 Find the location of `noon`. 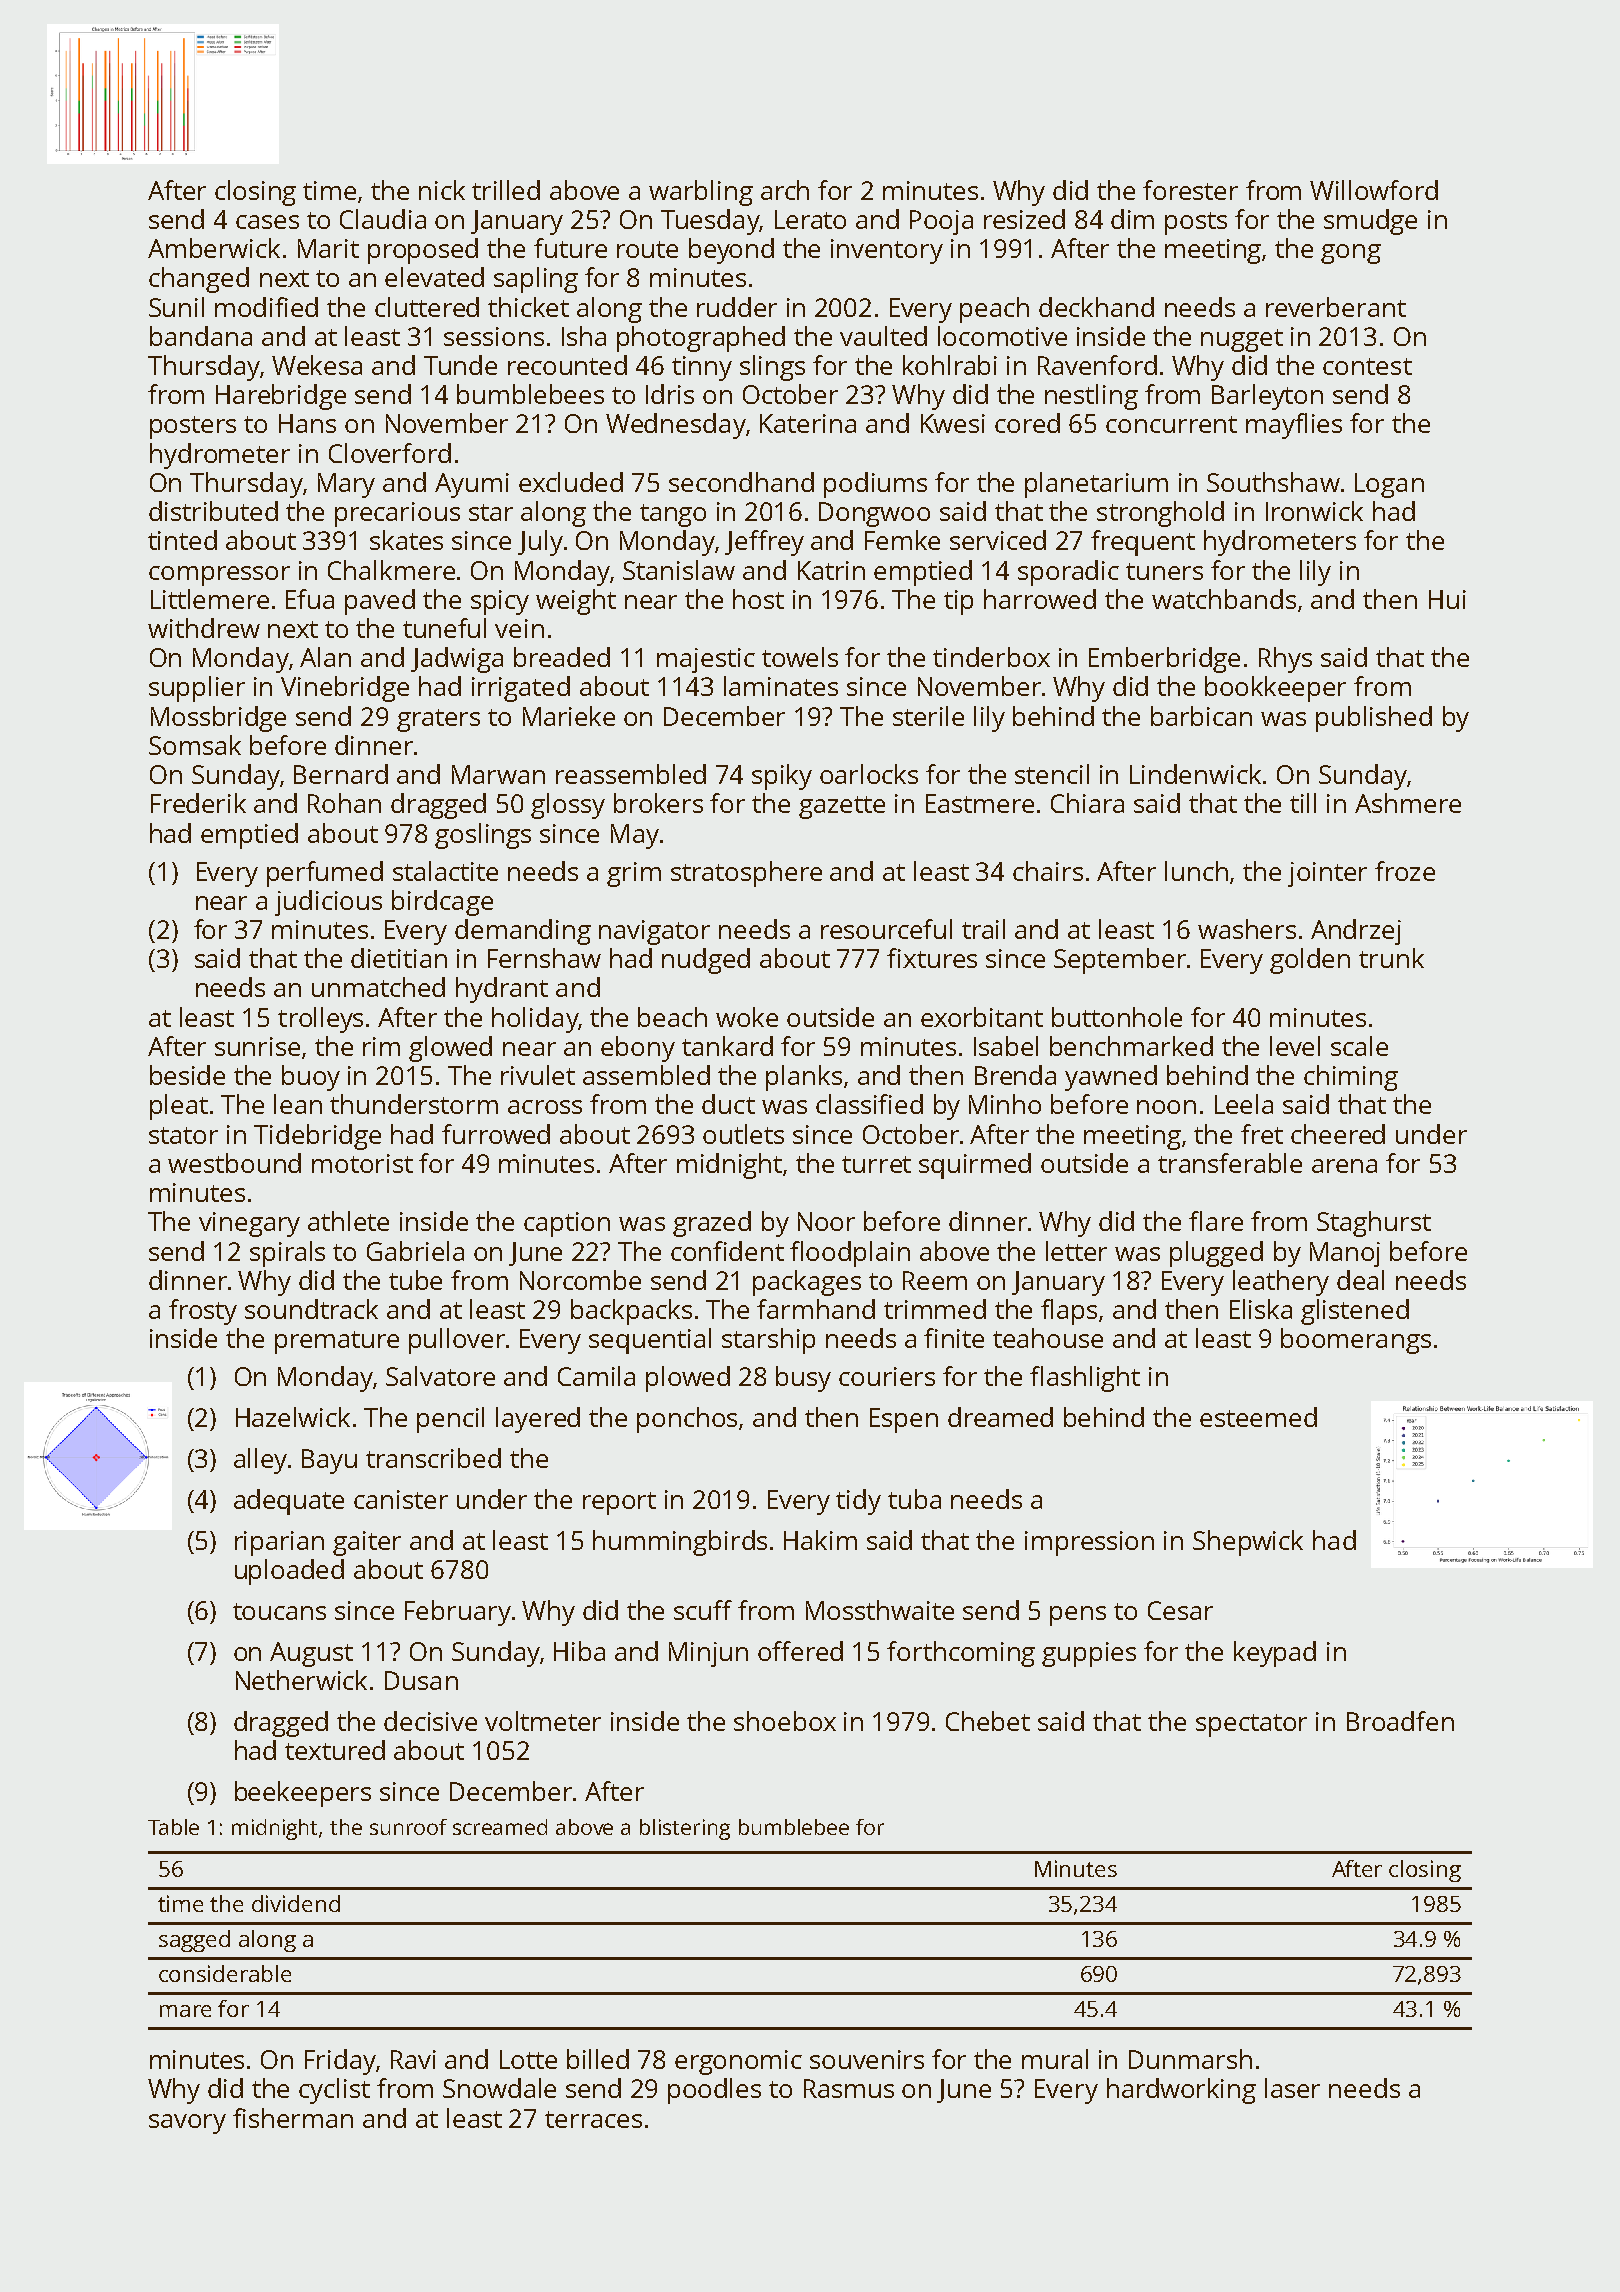

noon is located at coordinates (1166, 1107).
